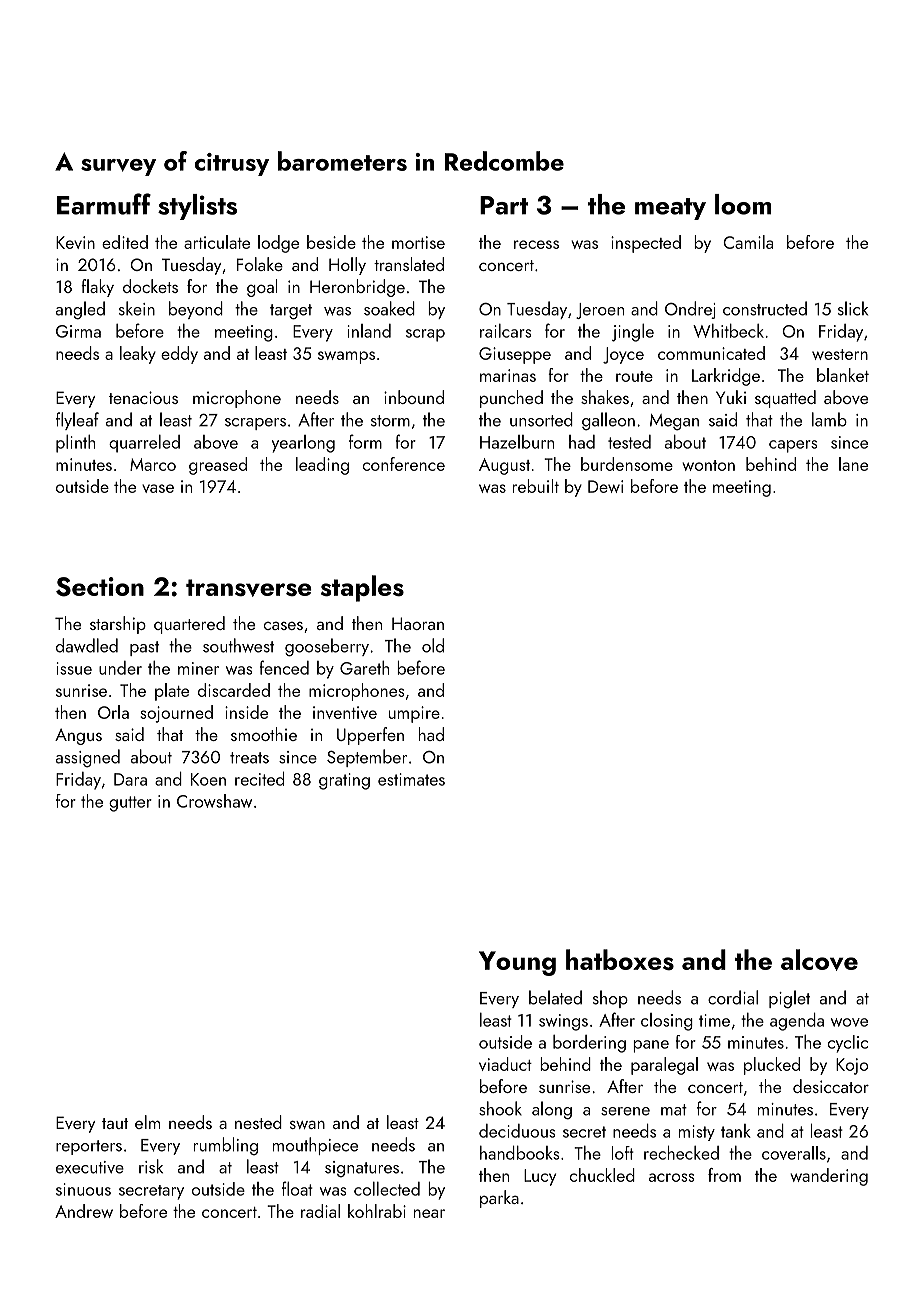  What do you see at coordinates (499, 1199) in the document?
I see `parka` at bounding box center [499, 1199].
